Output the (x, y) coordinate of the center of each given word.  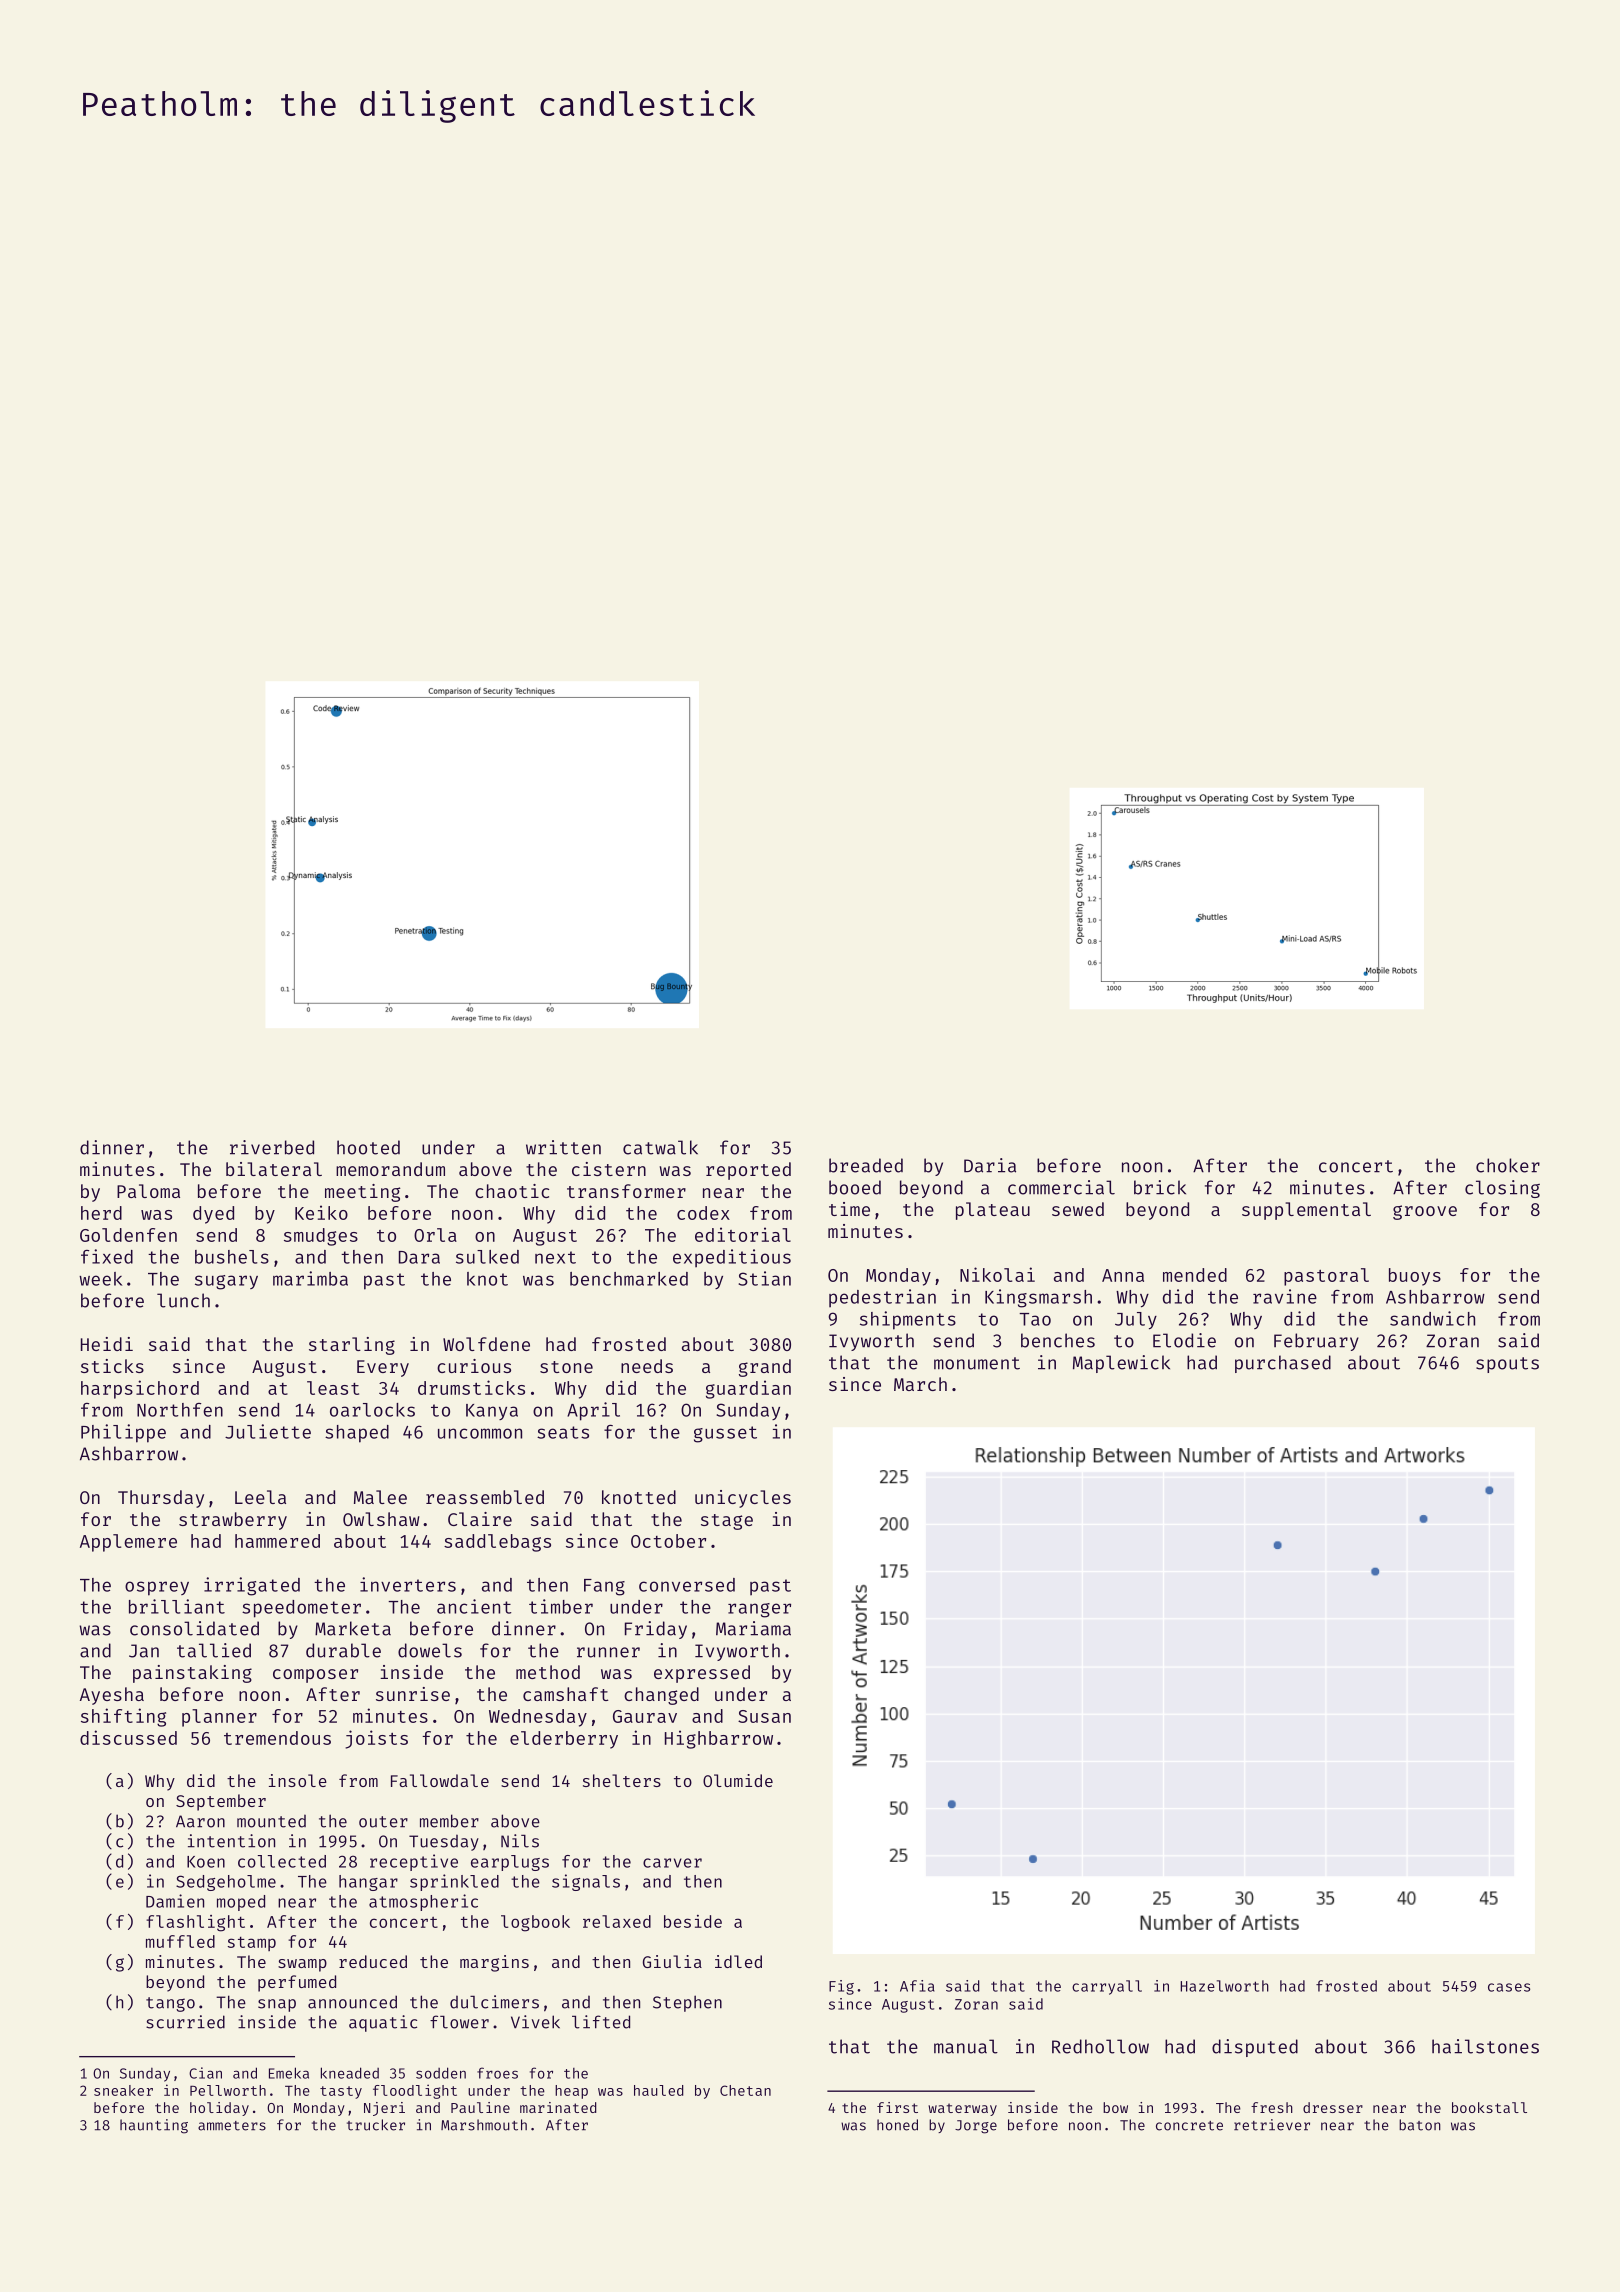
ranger (759, 1610)
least (333, 1388)
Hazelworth (1224, 1986)
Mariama (753, 1628)
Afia (917, 1986)
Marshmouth (484, 2125)
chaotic (512, 1191)
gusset (725, 1434)
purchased (1283, 1364)
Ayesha (112, 1696)
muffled (180, 1941)
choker (1508, 1165)
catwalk (660, 1147)
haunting (154, 2126)
